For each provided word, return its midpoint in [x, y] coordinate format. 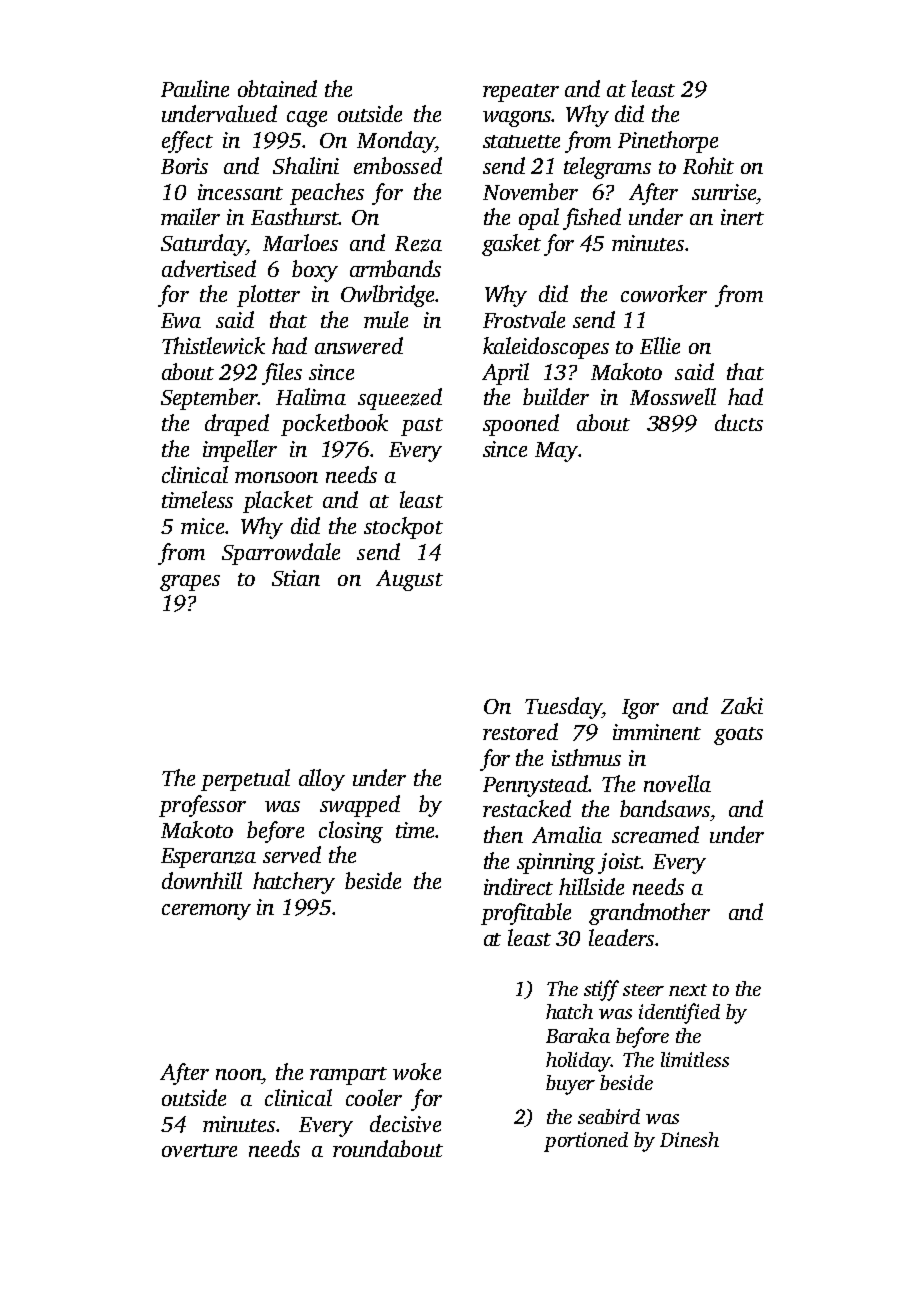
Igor [640, 709]
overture [199, 1150]
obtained [277, 88]
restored [520, 731]
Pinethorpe [668, 142]
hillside [591, 886]
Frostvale [524, 319]
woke [417, 1071]
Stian [296, 578]
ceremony [206, 912]
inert [742, 217]
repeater [521, 93]
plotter [268, 296]
